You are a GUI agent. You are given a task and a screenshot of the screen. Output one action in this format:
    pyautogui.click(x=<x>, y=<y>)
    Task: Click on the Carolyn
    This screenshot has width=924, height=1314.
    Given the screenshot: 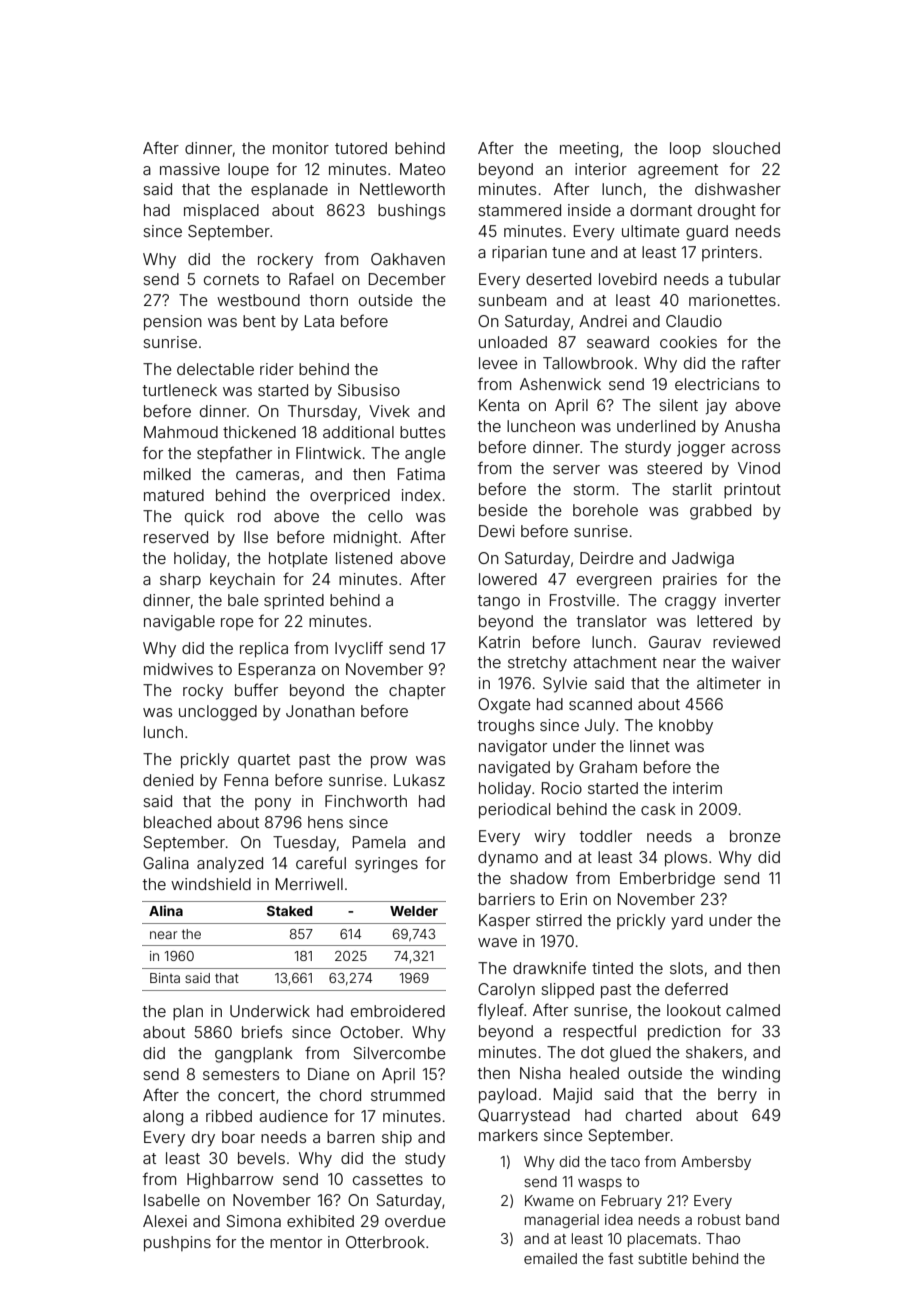 What is the action you would take?
    pyautogui.click(x=506, y=991)
